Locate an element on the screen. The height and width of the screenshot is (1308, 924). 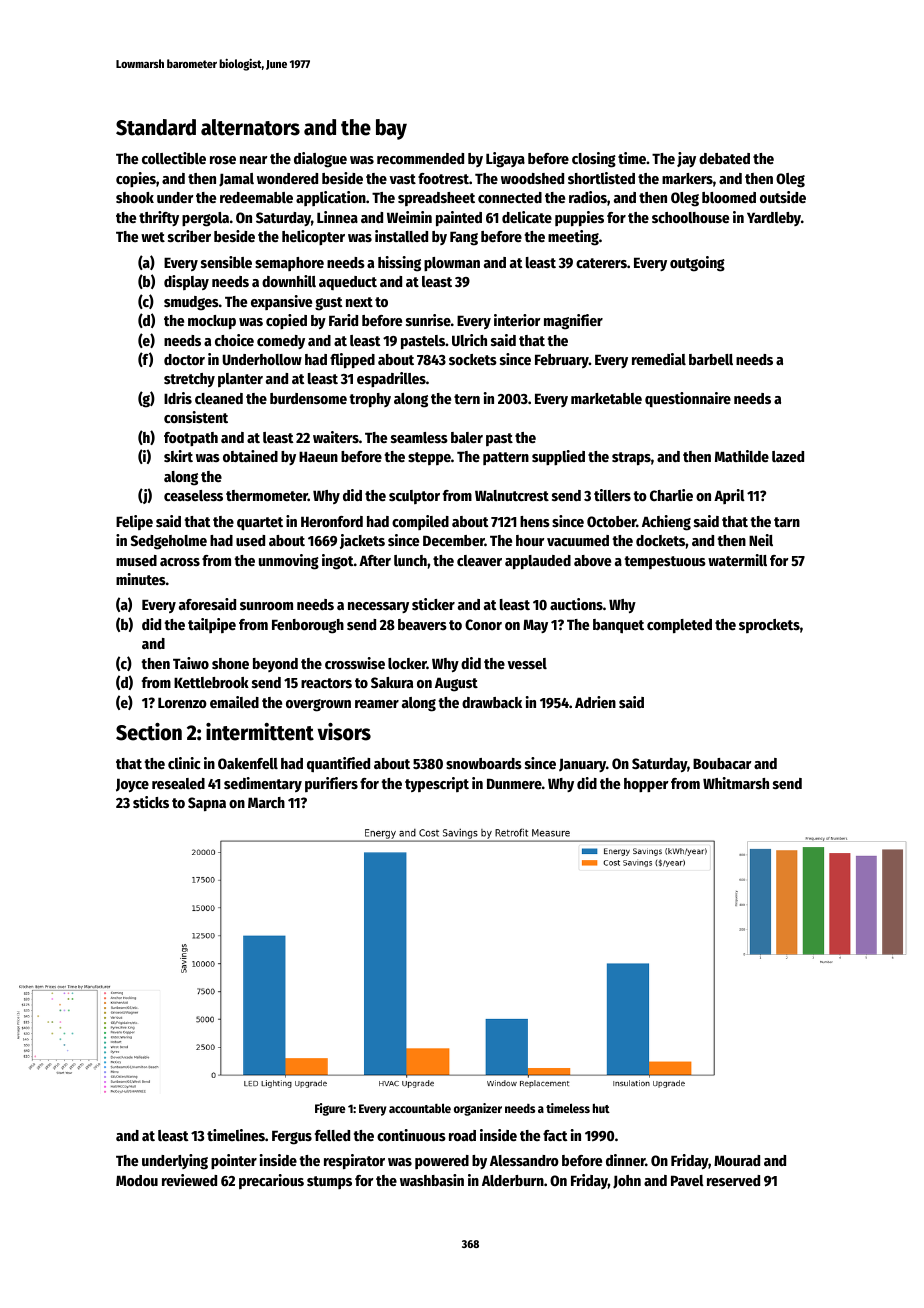
espadrilles is located at coordinates (391, 379).
